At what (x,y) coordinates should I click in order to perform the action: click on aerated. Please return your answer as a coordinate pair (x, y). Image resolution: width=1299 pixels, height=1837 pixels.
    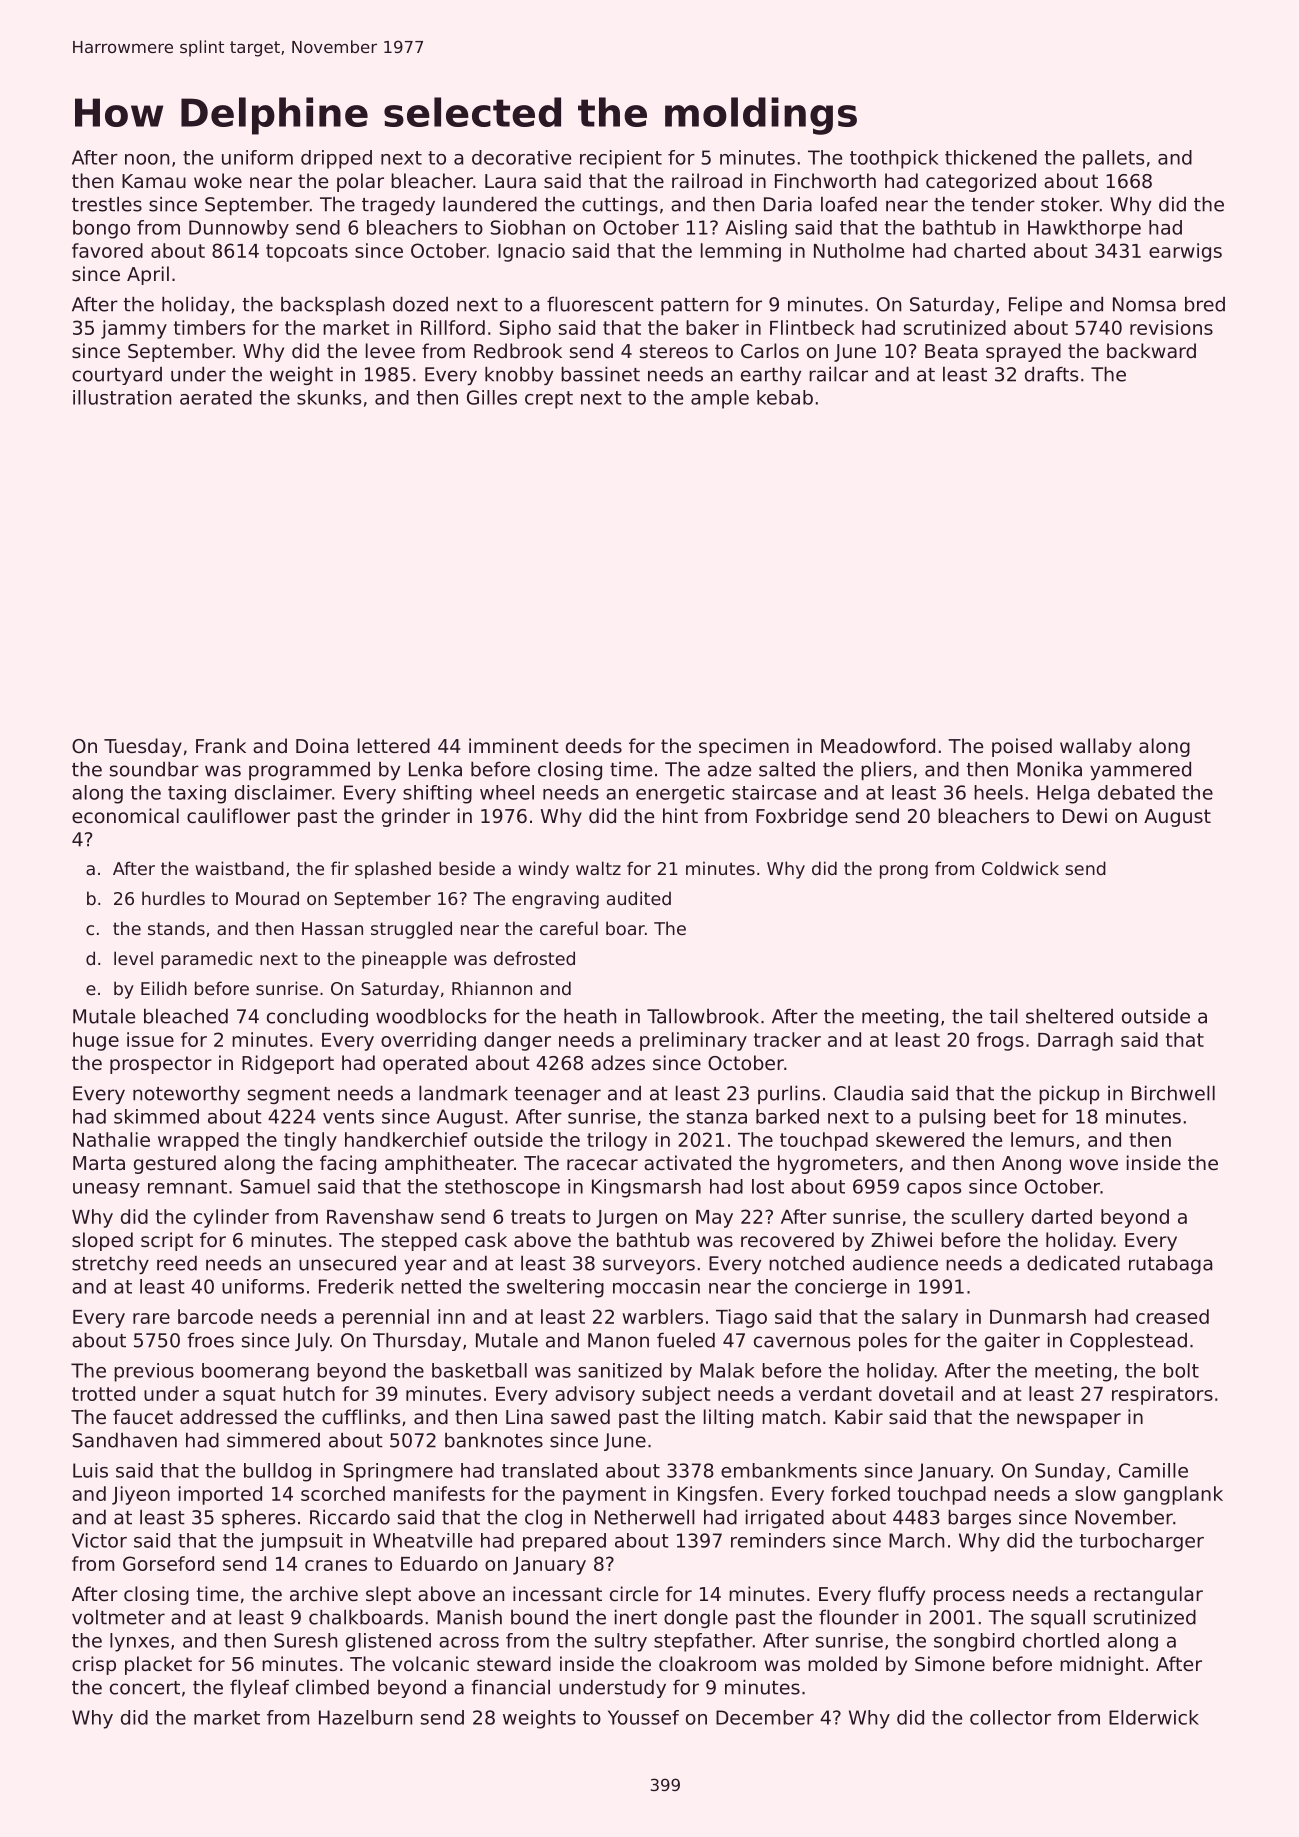
    Looking at the image, I should click on (216, 397).
